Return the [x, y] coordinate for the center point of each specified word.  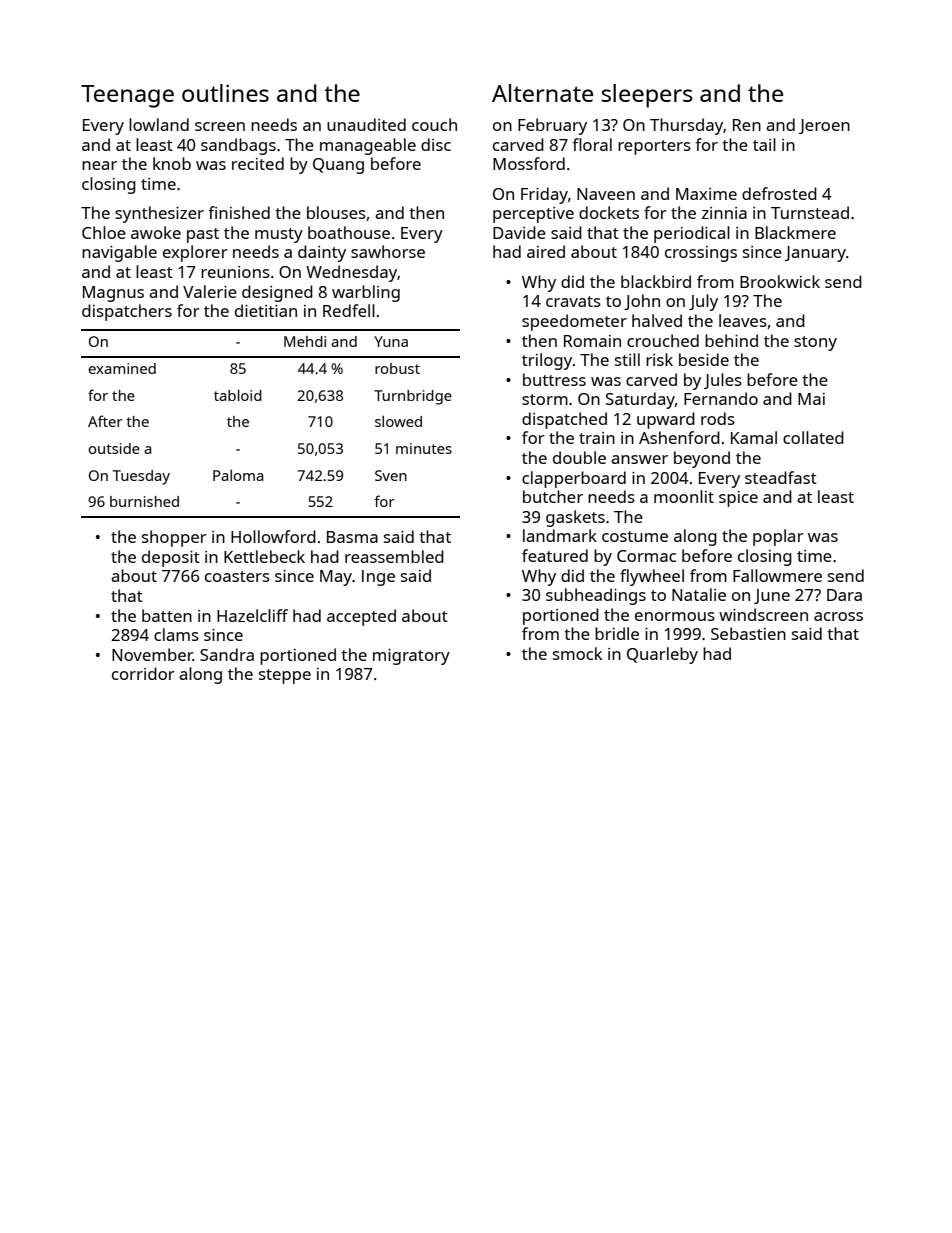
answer [639, 459]
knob [172, 163]
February [552, 126]
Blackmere [795, 232]
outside [114, 448]
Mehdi [305, 341]
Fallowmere [777, 575]
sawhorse [388, 251]
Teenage [127, 96]
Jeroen [824, 126]
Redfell [349, 310]
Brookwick [780, 281]
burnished [144, 501]
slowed [398, 421]
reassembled [394, 556]
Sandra [227, 654]
